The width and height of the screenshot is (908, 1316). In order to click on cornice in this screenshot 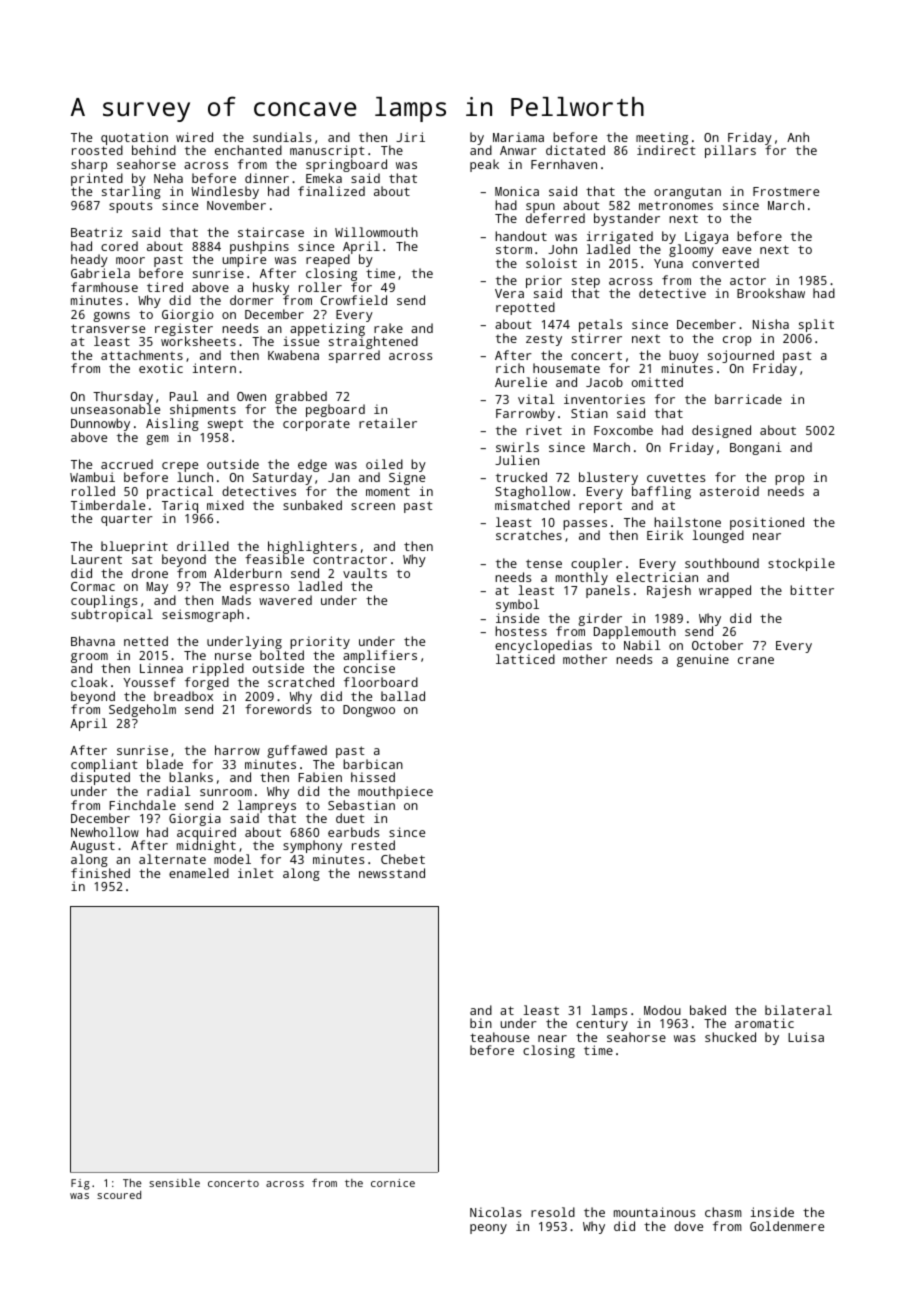, I will do `click(393, 1183)`.
